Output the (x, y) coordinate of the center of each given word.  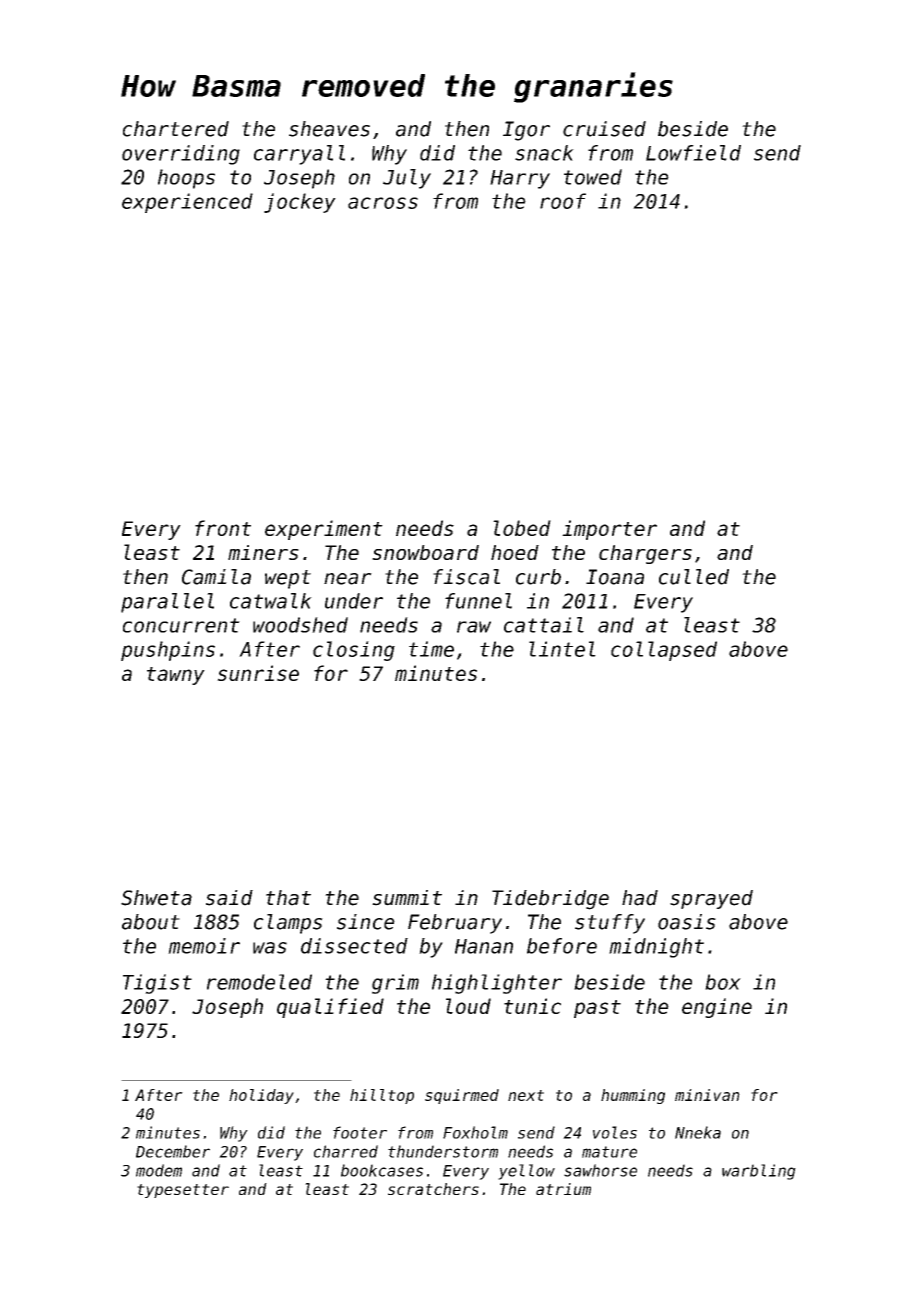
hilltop (382, 1096)
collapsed (664, 651)
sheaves (329, 129)
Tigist (157, 984)
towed (593, 177)
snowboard (425, 552)
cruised (604, 129)
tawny (176, 676)
